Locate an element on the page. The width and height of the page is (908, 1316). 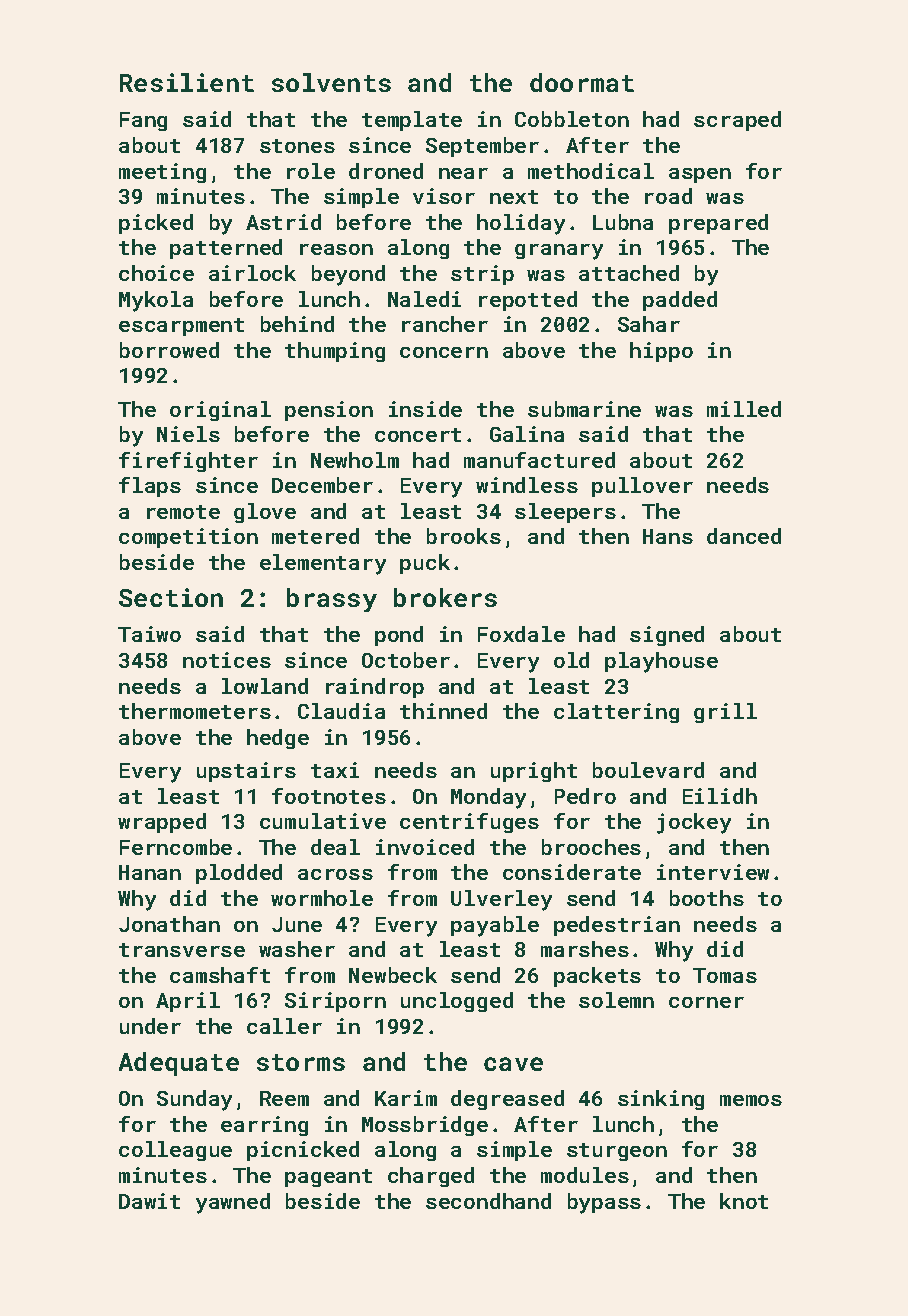
pedestrian is located at coordinates (617, 926).
